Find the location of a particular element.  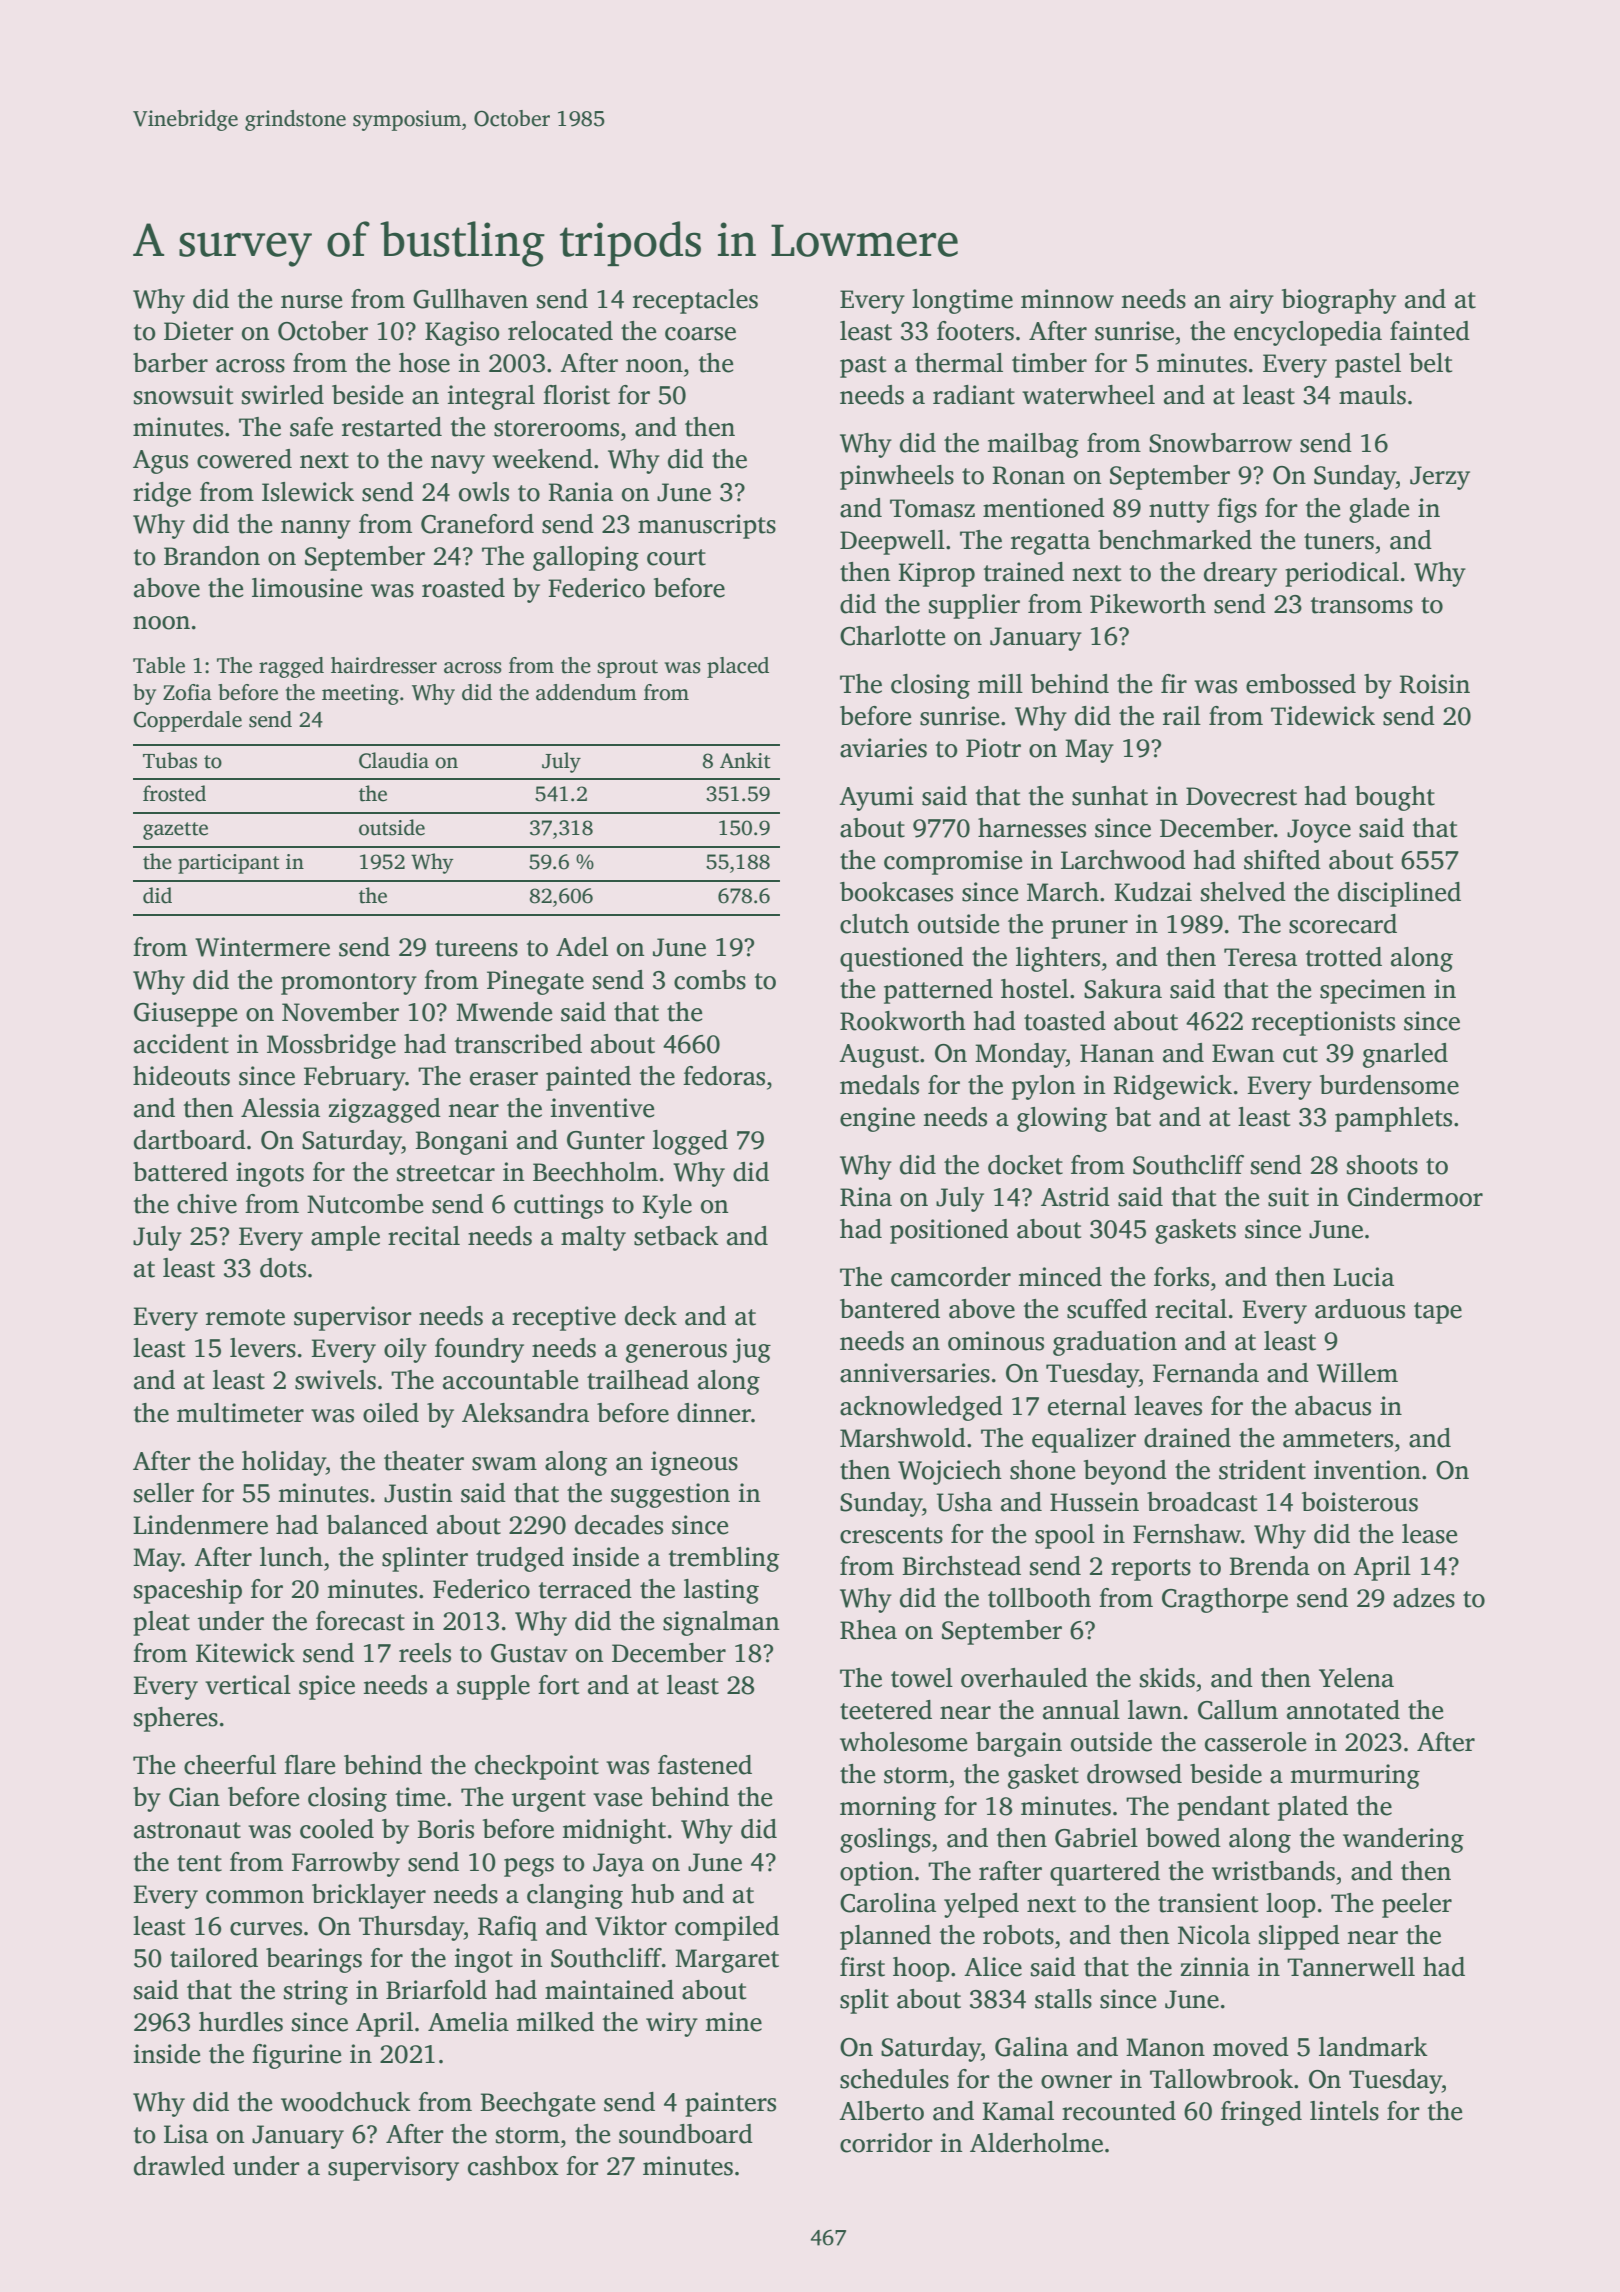

Justin is located at coordinates (418, 1493).
